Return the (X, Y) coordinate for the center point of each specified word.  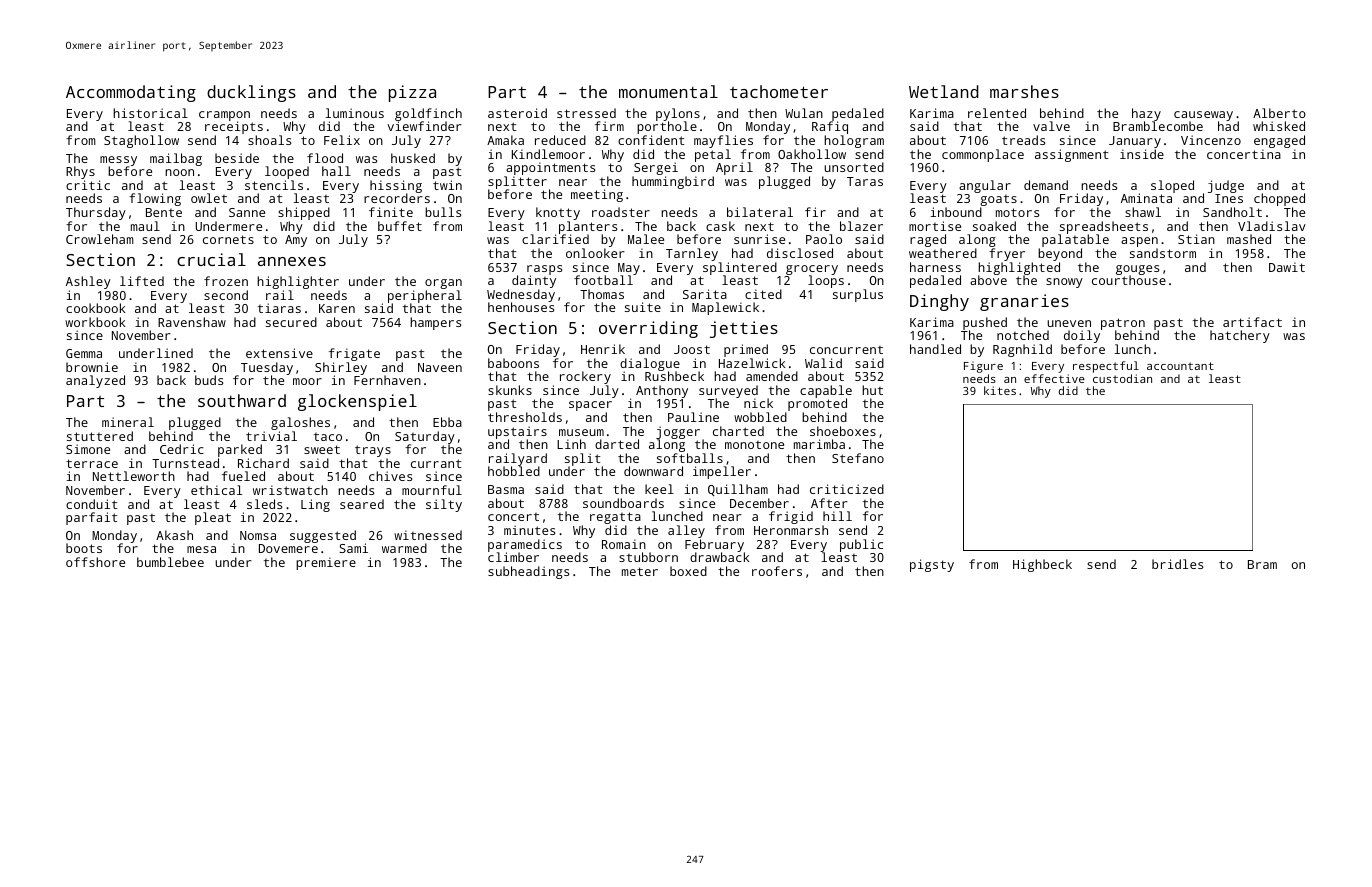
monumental (668, 91)
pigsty (932, 565)
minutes (529, 530)
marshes (1024, 91)
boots (84, 548)
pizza (412, 93)
